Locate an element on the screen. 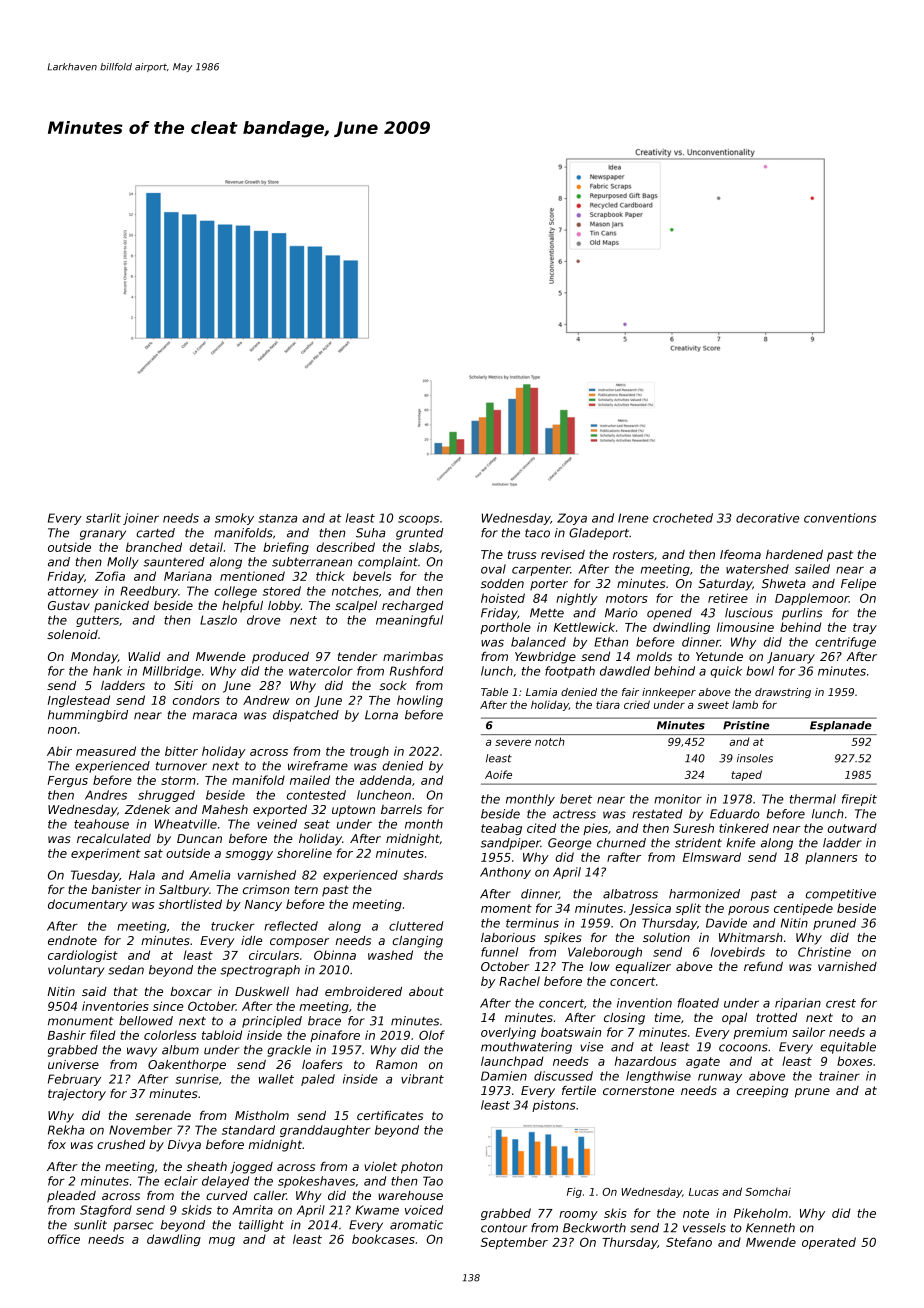 The image size is (924, 1308). monument is located at coordinates (80, 1021).
